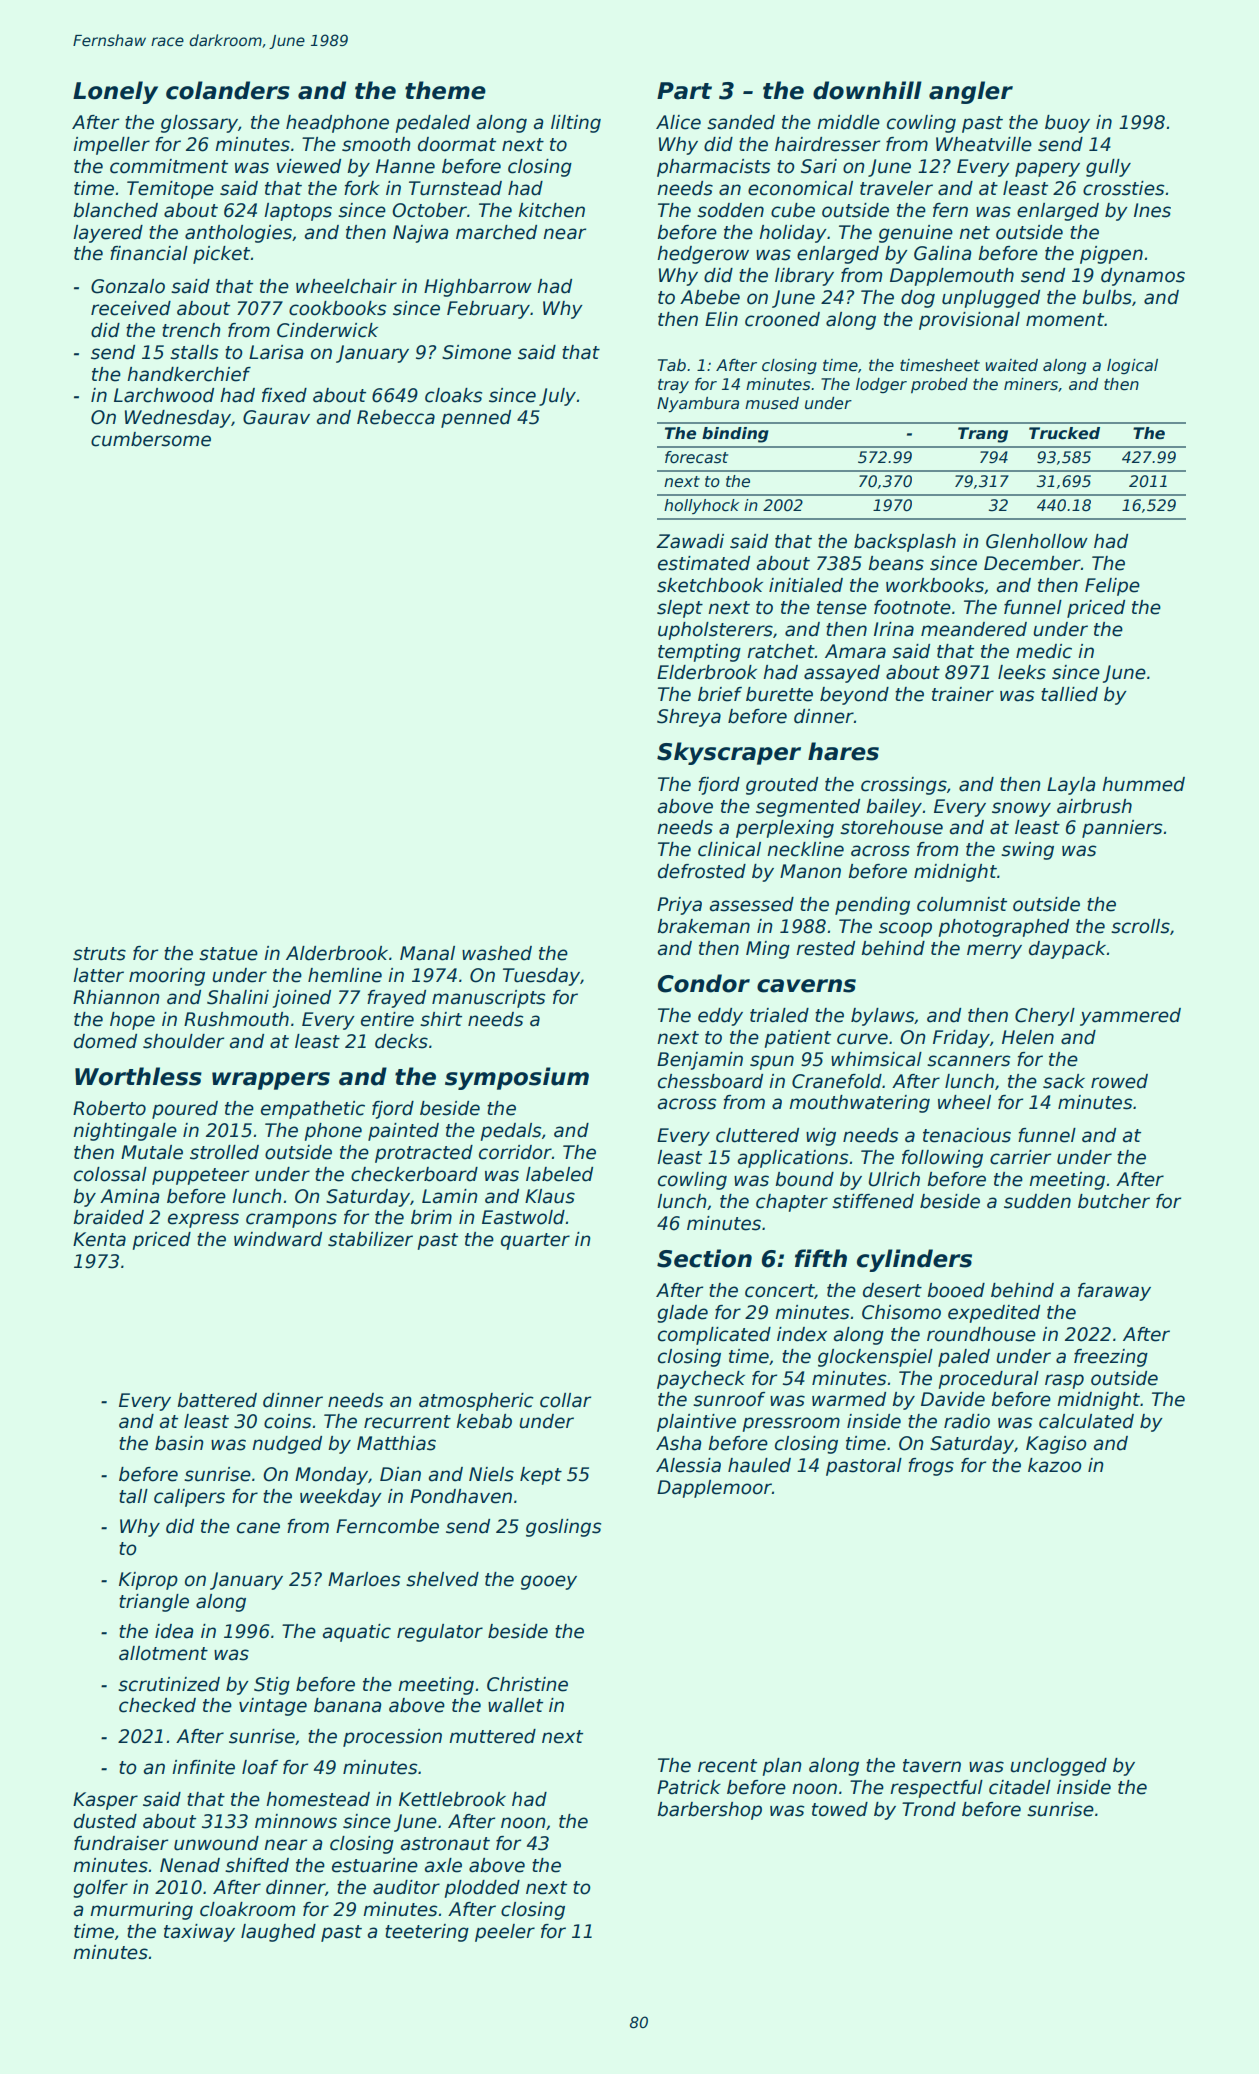 Image resolution: width=1259 pixels, height=2074 pixels. Describe the element at coordinates (1064, 1081) in the image. I see `sack` at that location.
